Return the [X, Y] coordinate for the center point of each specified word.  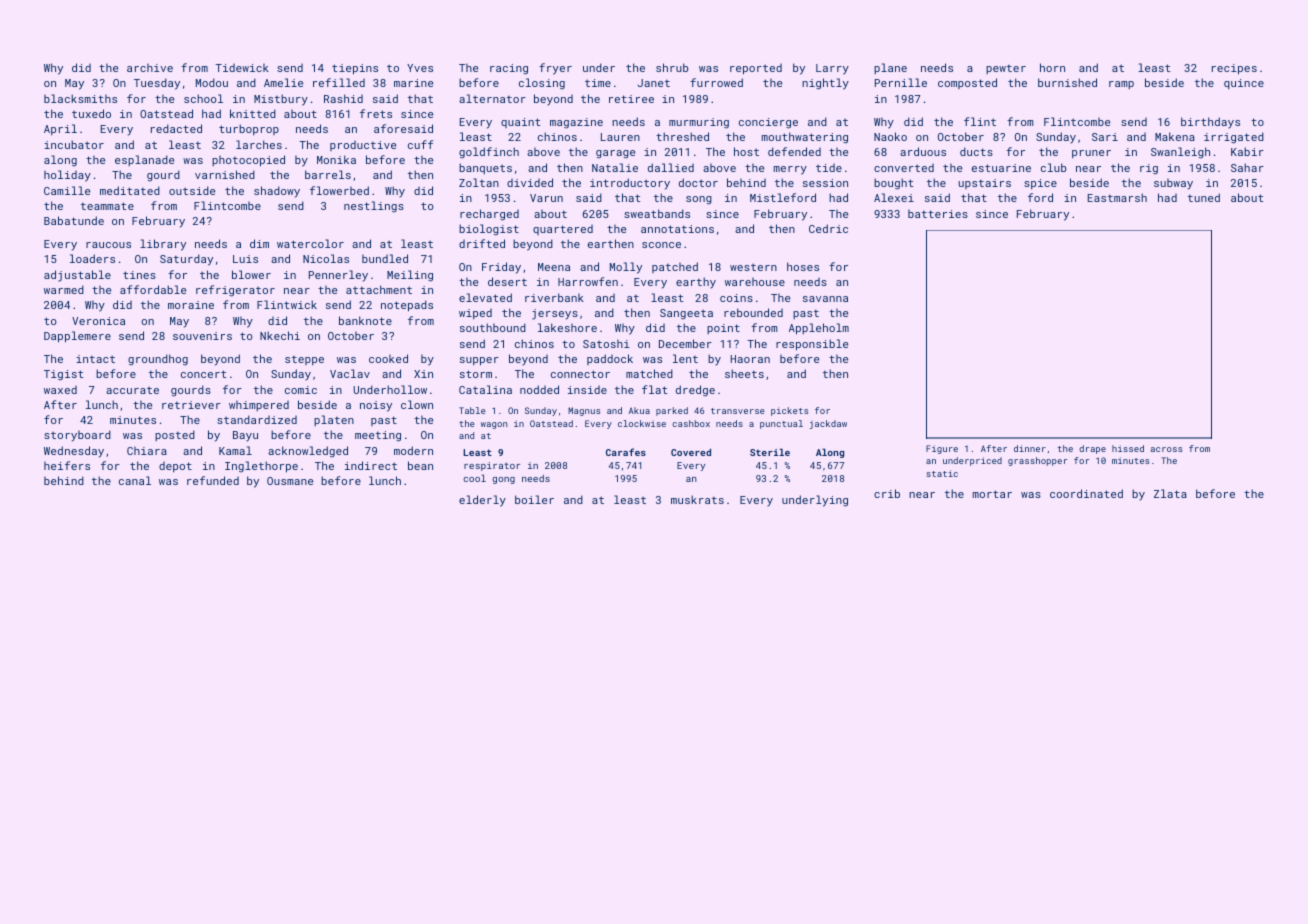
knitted [253, 113]
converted [904, 168]
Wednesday [74, 452]
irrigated [1234, 138]
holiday [67, 176]
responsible [812, 345]
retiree [631, 99]
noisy [376, 406]
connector [580, 374]
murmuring [699, 123]
